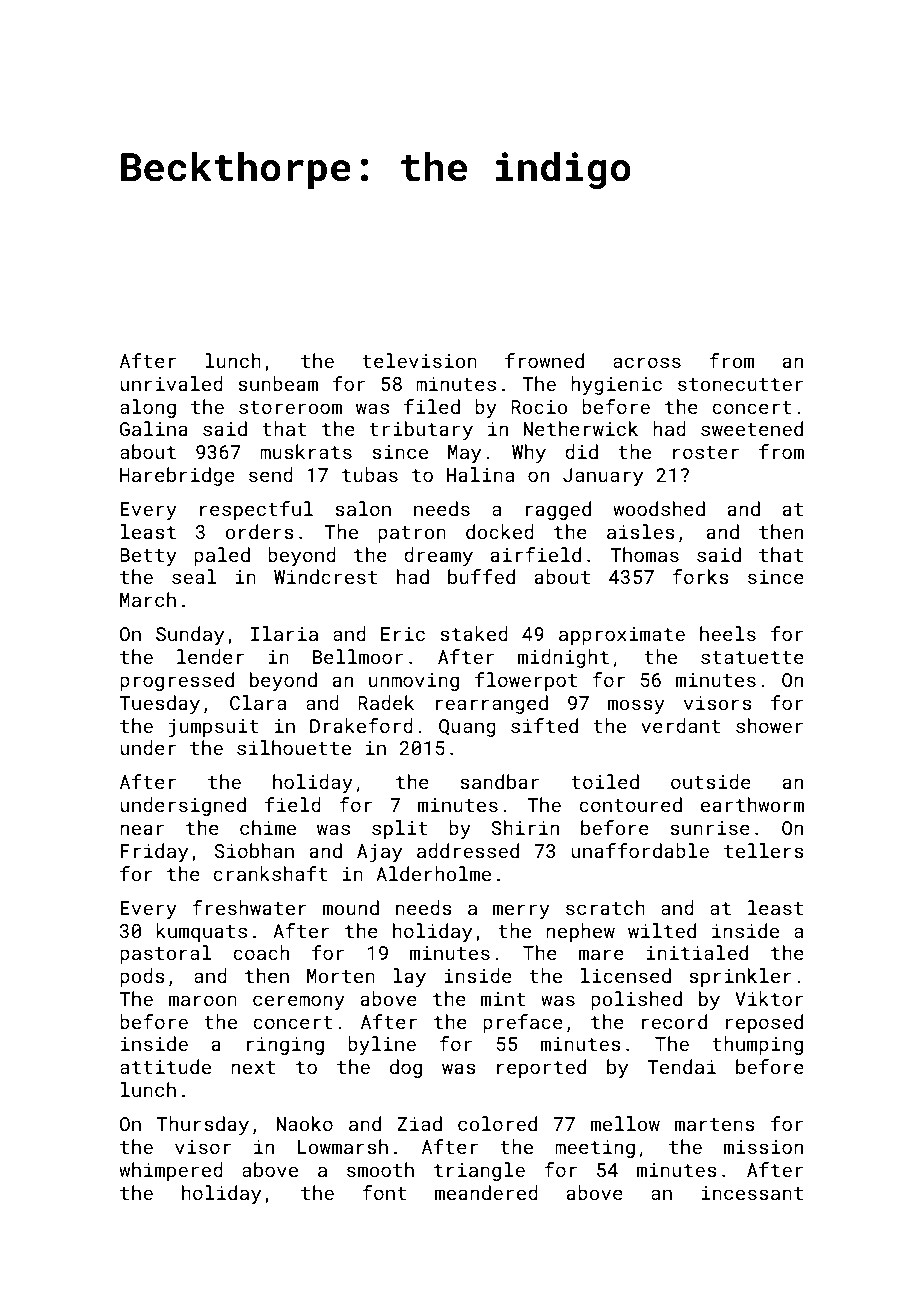 The image size is (924, 1314). What do you see at coordinates (409, 977) in the page?
I see `lay` at bounding box center [409, 977].
